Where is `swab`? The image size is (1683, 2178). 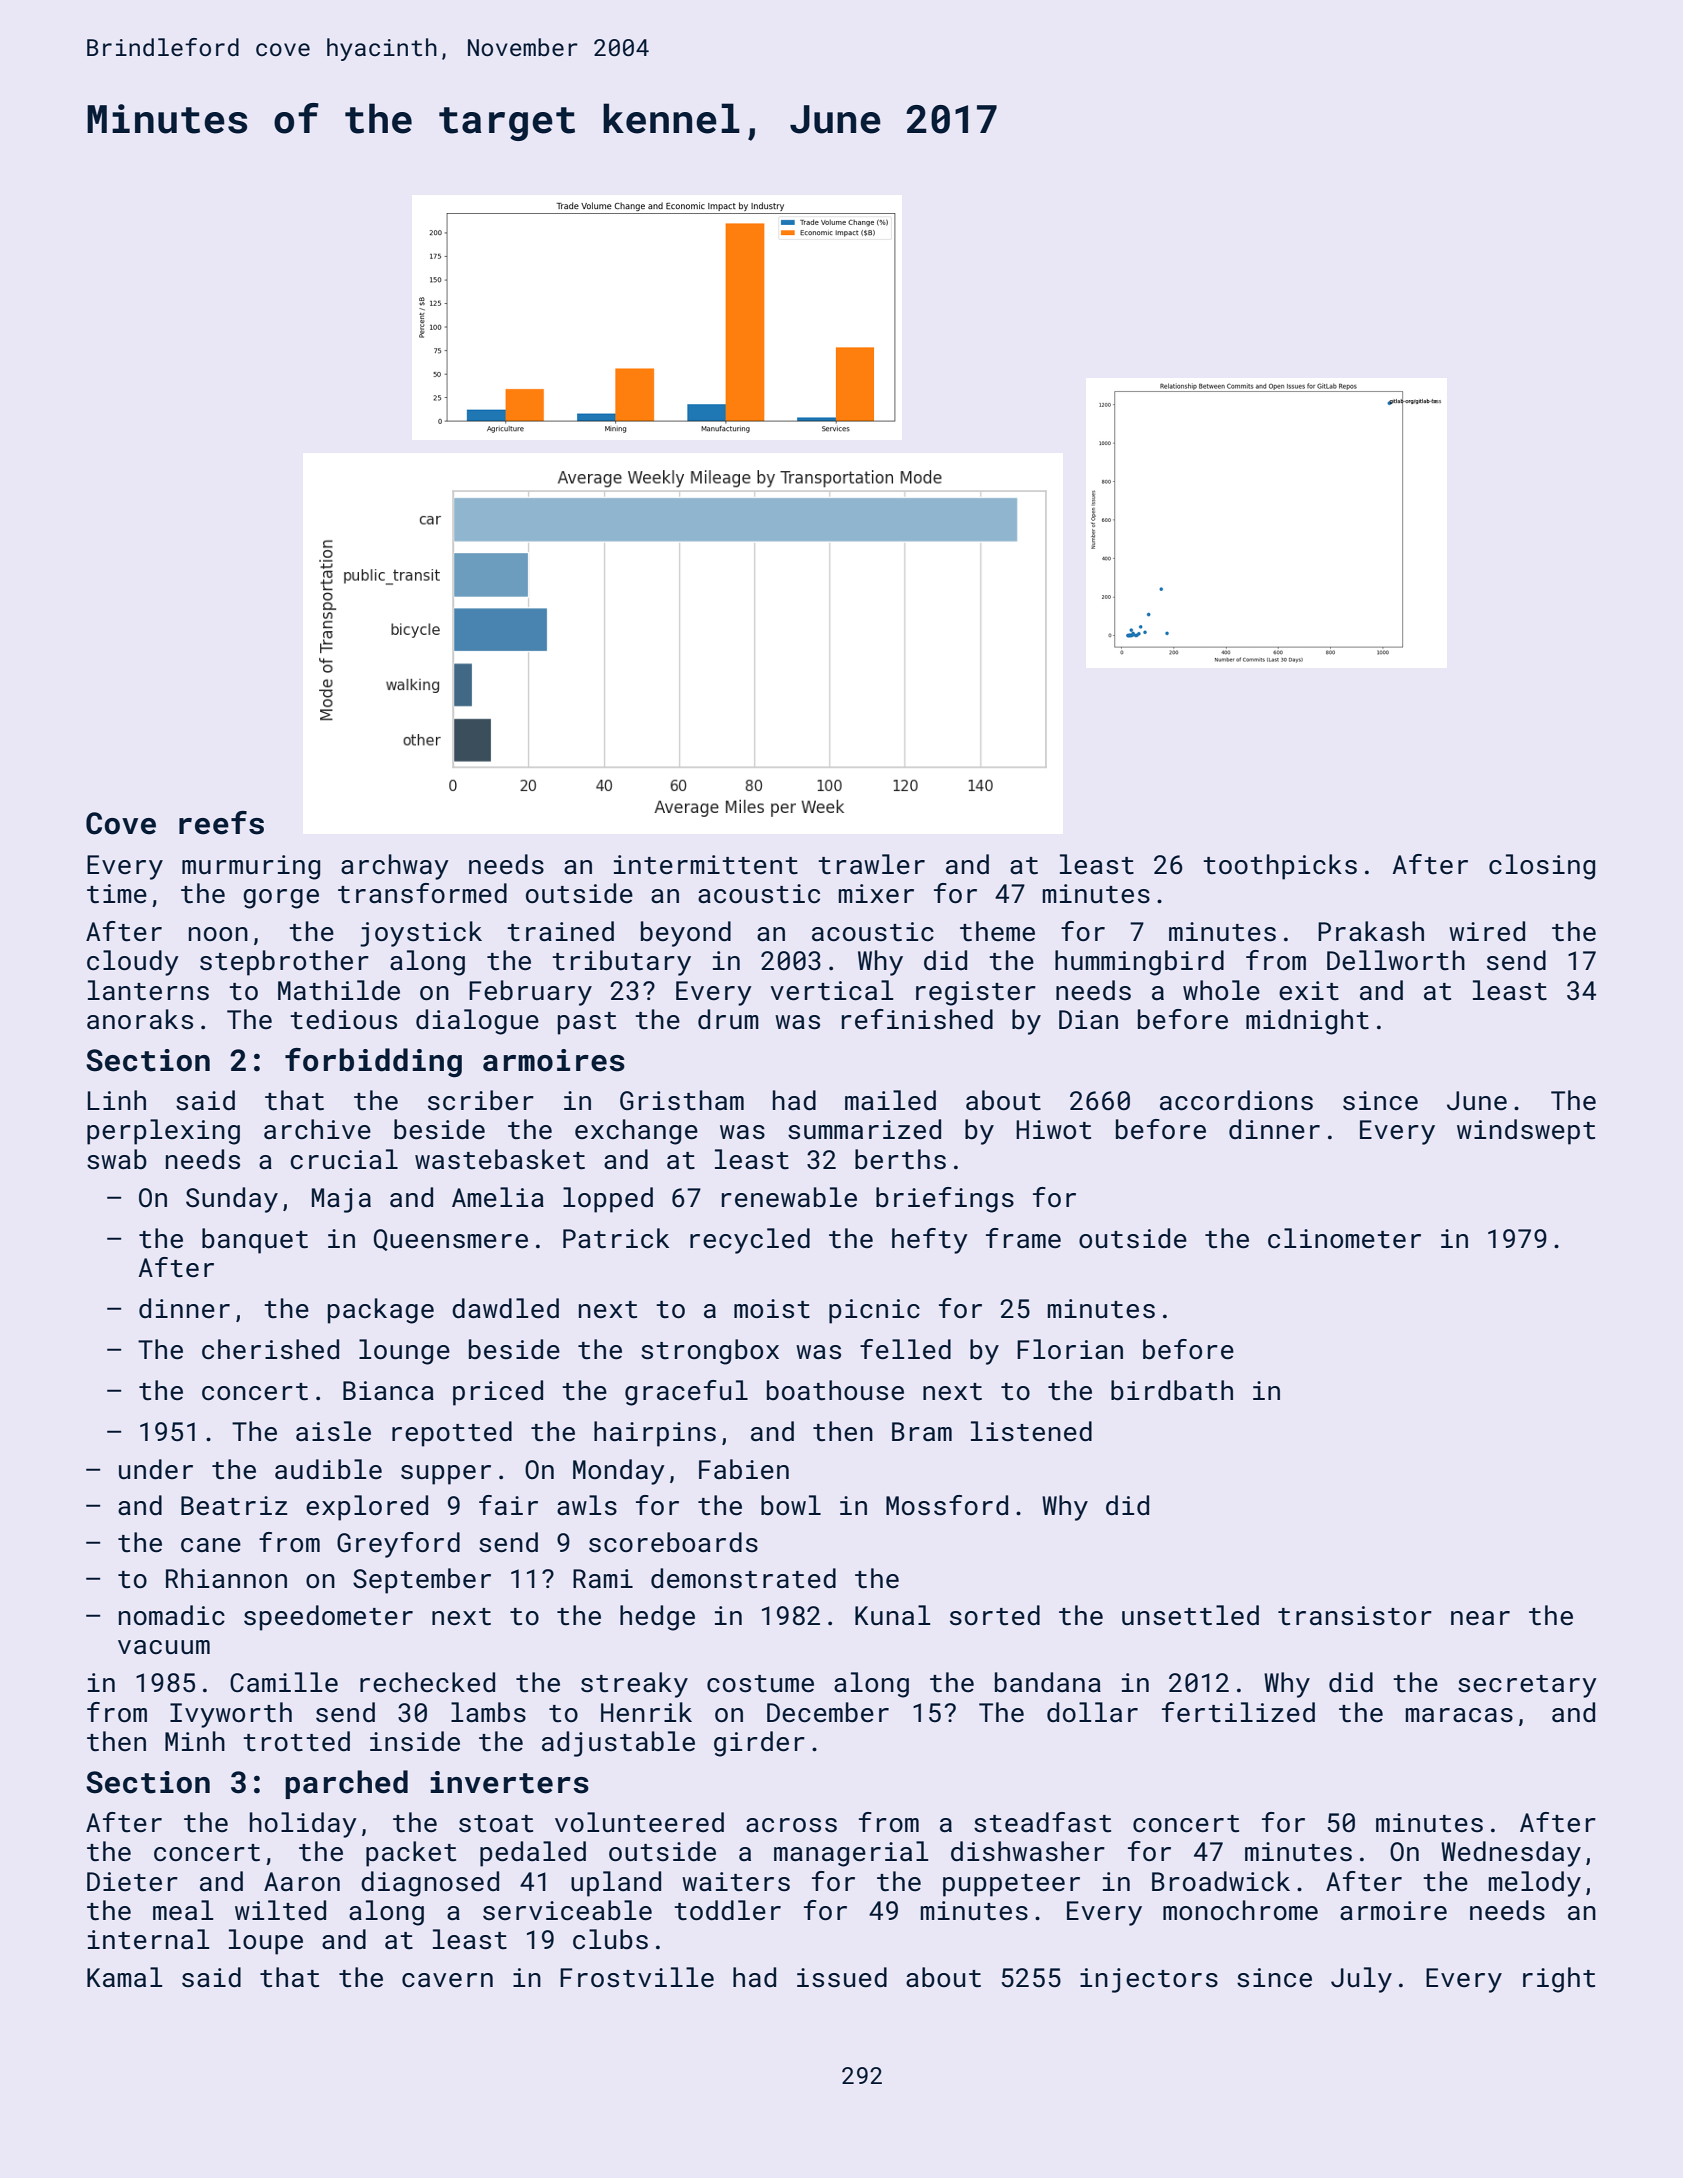 swab is located at coordinates (117, 1159).
